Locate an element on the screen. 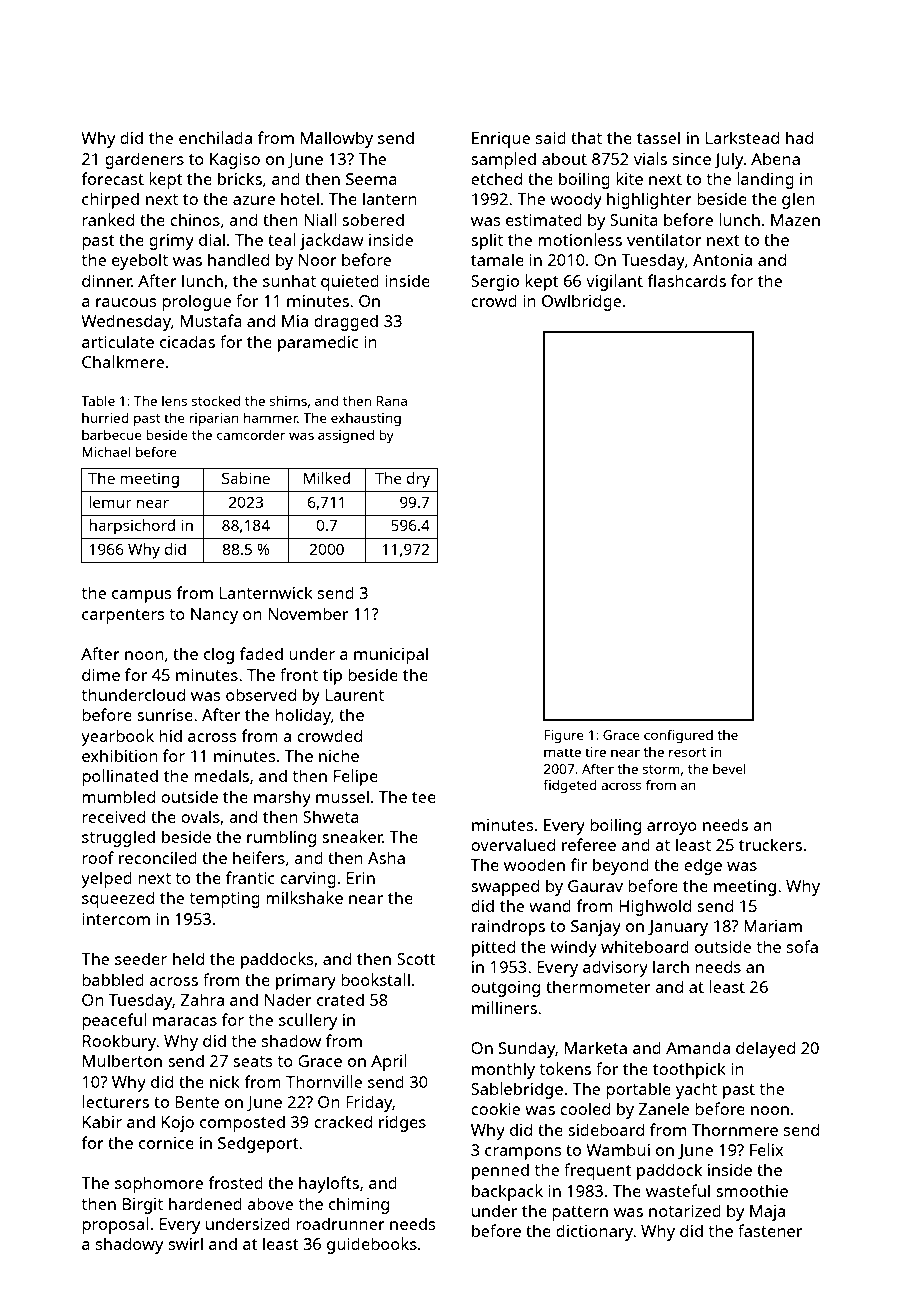 The height and width of the screenshot is (1316, 908). observed is located at coordinates (261, 694).
